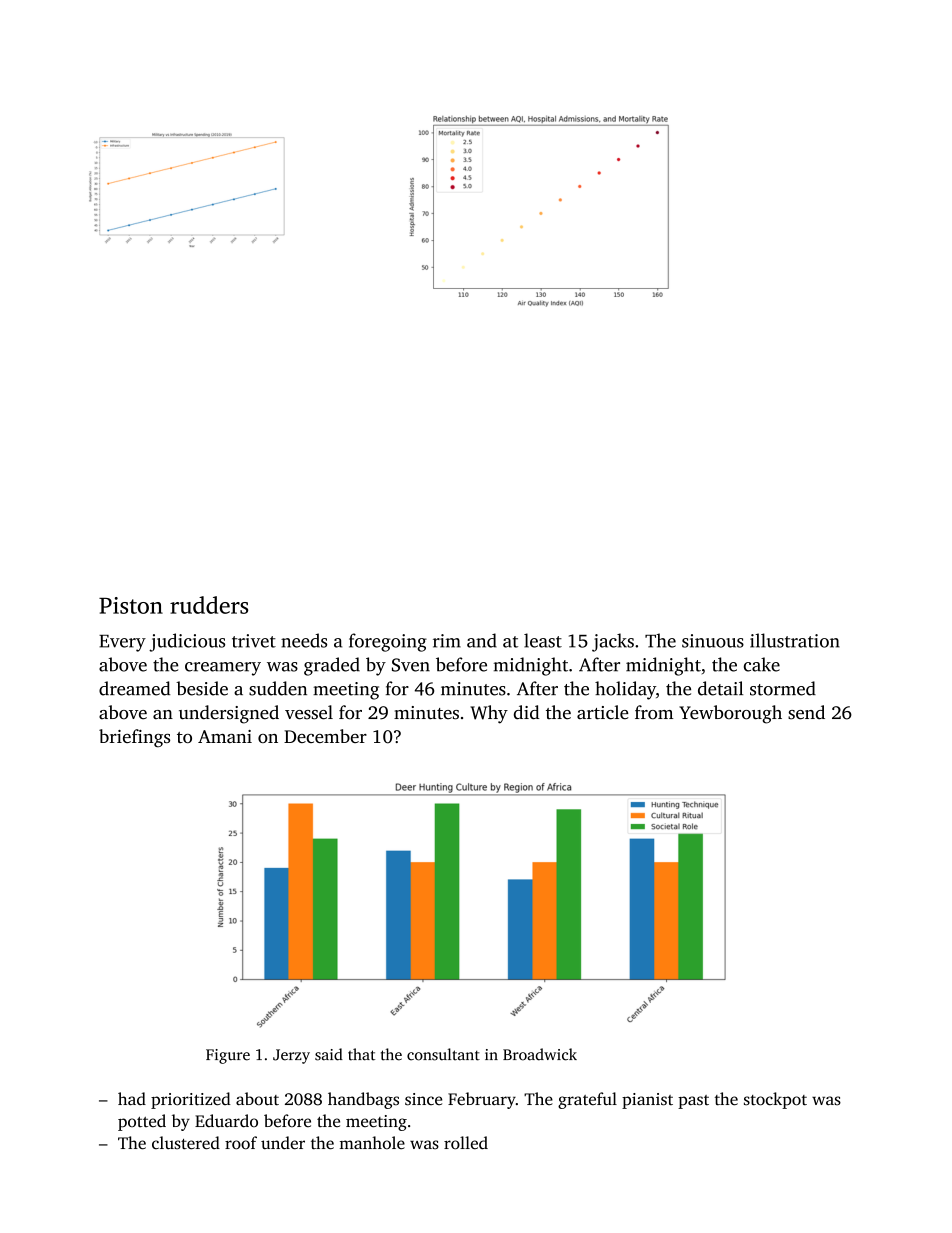 The width and height of the screenshot is (952, 1233). Describe the element at coordinates (540, 1054) in the screenshot. I see `Broadwick` at that location.
